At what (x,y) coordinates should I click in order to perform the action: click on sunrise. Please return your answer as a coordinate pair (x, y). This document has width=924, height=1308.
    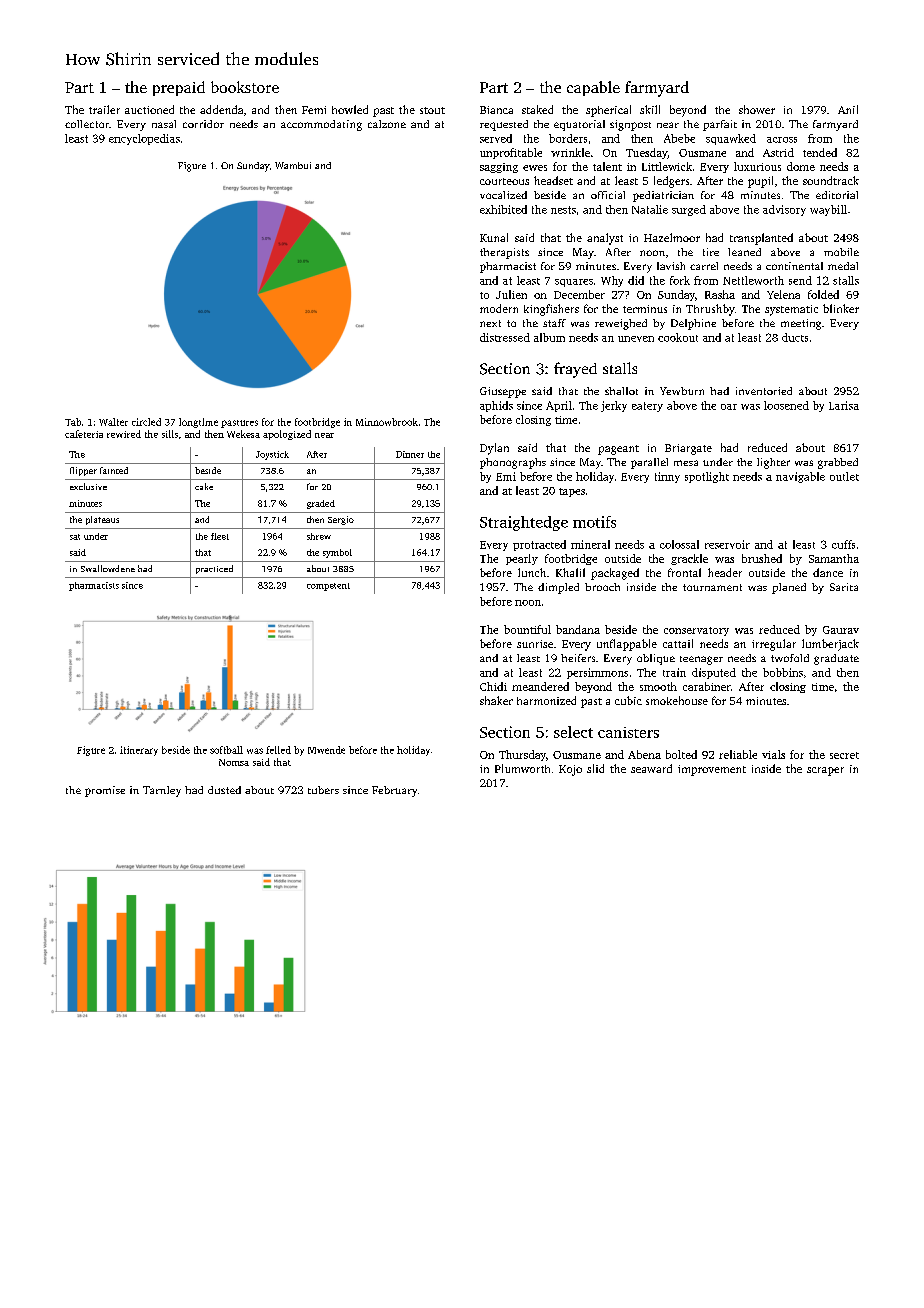
    Looking at the image, I should click on (535, 644).
